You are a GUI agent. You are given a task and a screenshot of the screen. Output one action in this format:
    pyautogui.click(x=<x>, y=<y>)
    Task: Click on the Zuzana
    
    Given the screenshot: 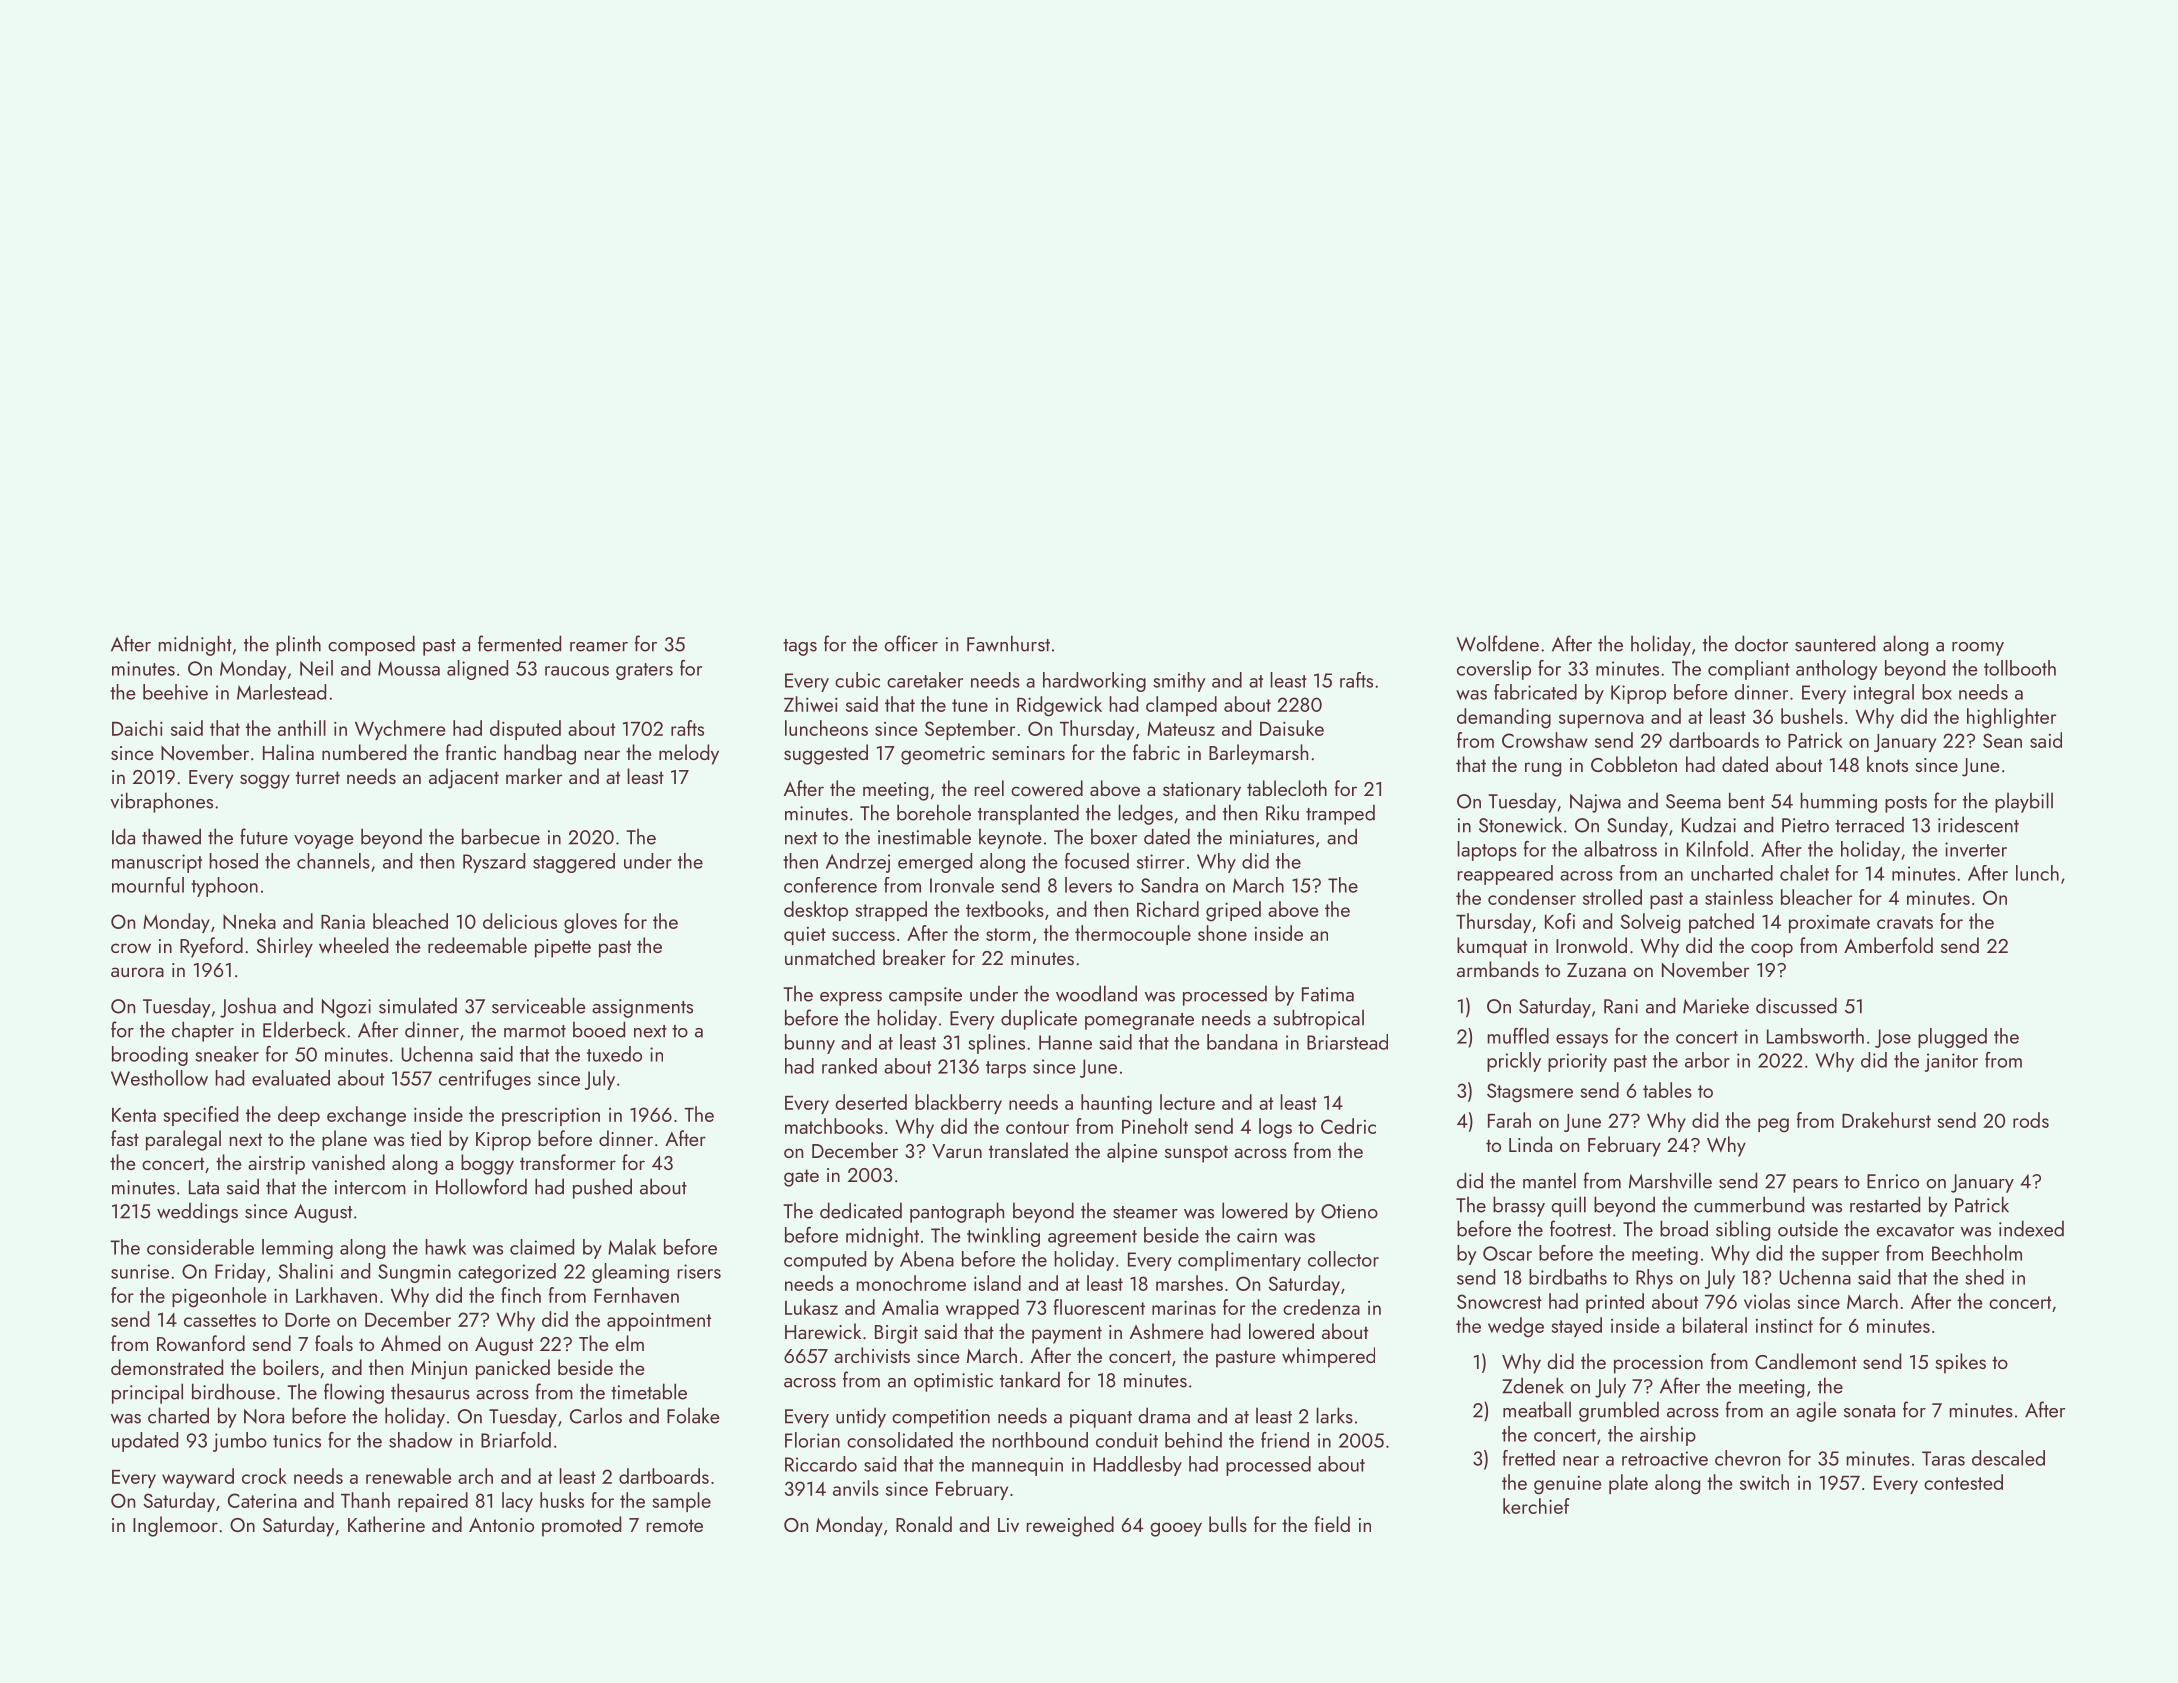 What is the action you would take?
    pyautogui.click(x=1596, y=970)
